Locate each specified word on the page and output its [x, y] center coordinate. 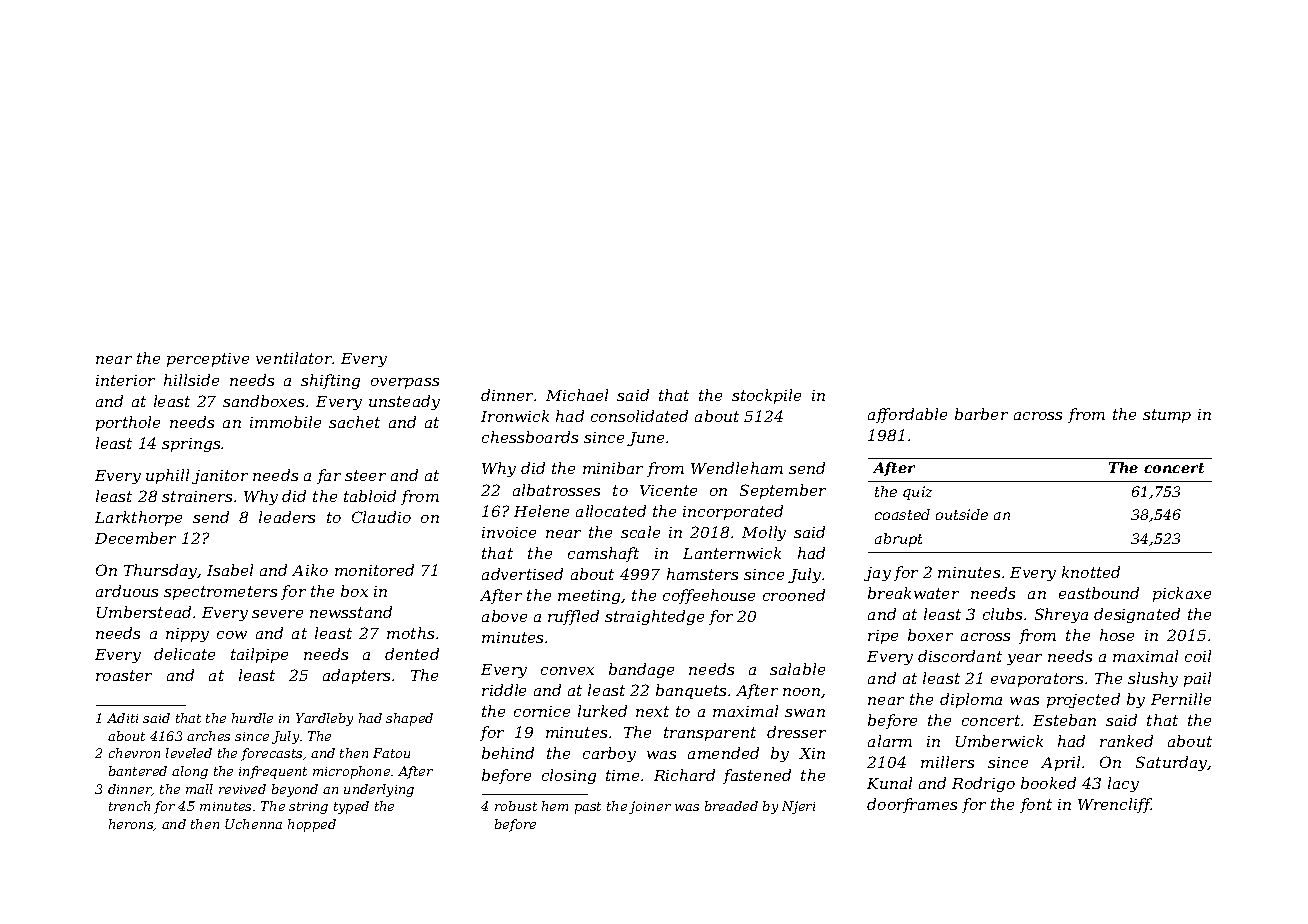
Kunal [889, 783]
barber [981, 414]
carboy [609, 754]
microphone [351, 772]
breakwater [913, 593]
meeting [590, 597]
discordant [960, 656]
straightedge [654, 617]
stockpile [766, 396]
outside [962, 514]
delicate [184, 654]
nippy [187, 635]
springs [191, 445]
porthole [128, 423]
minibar [613, 468]
